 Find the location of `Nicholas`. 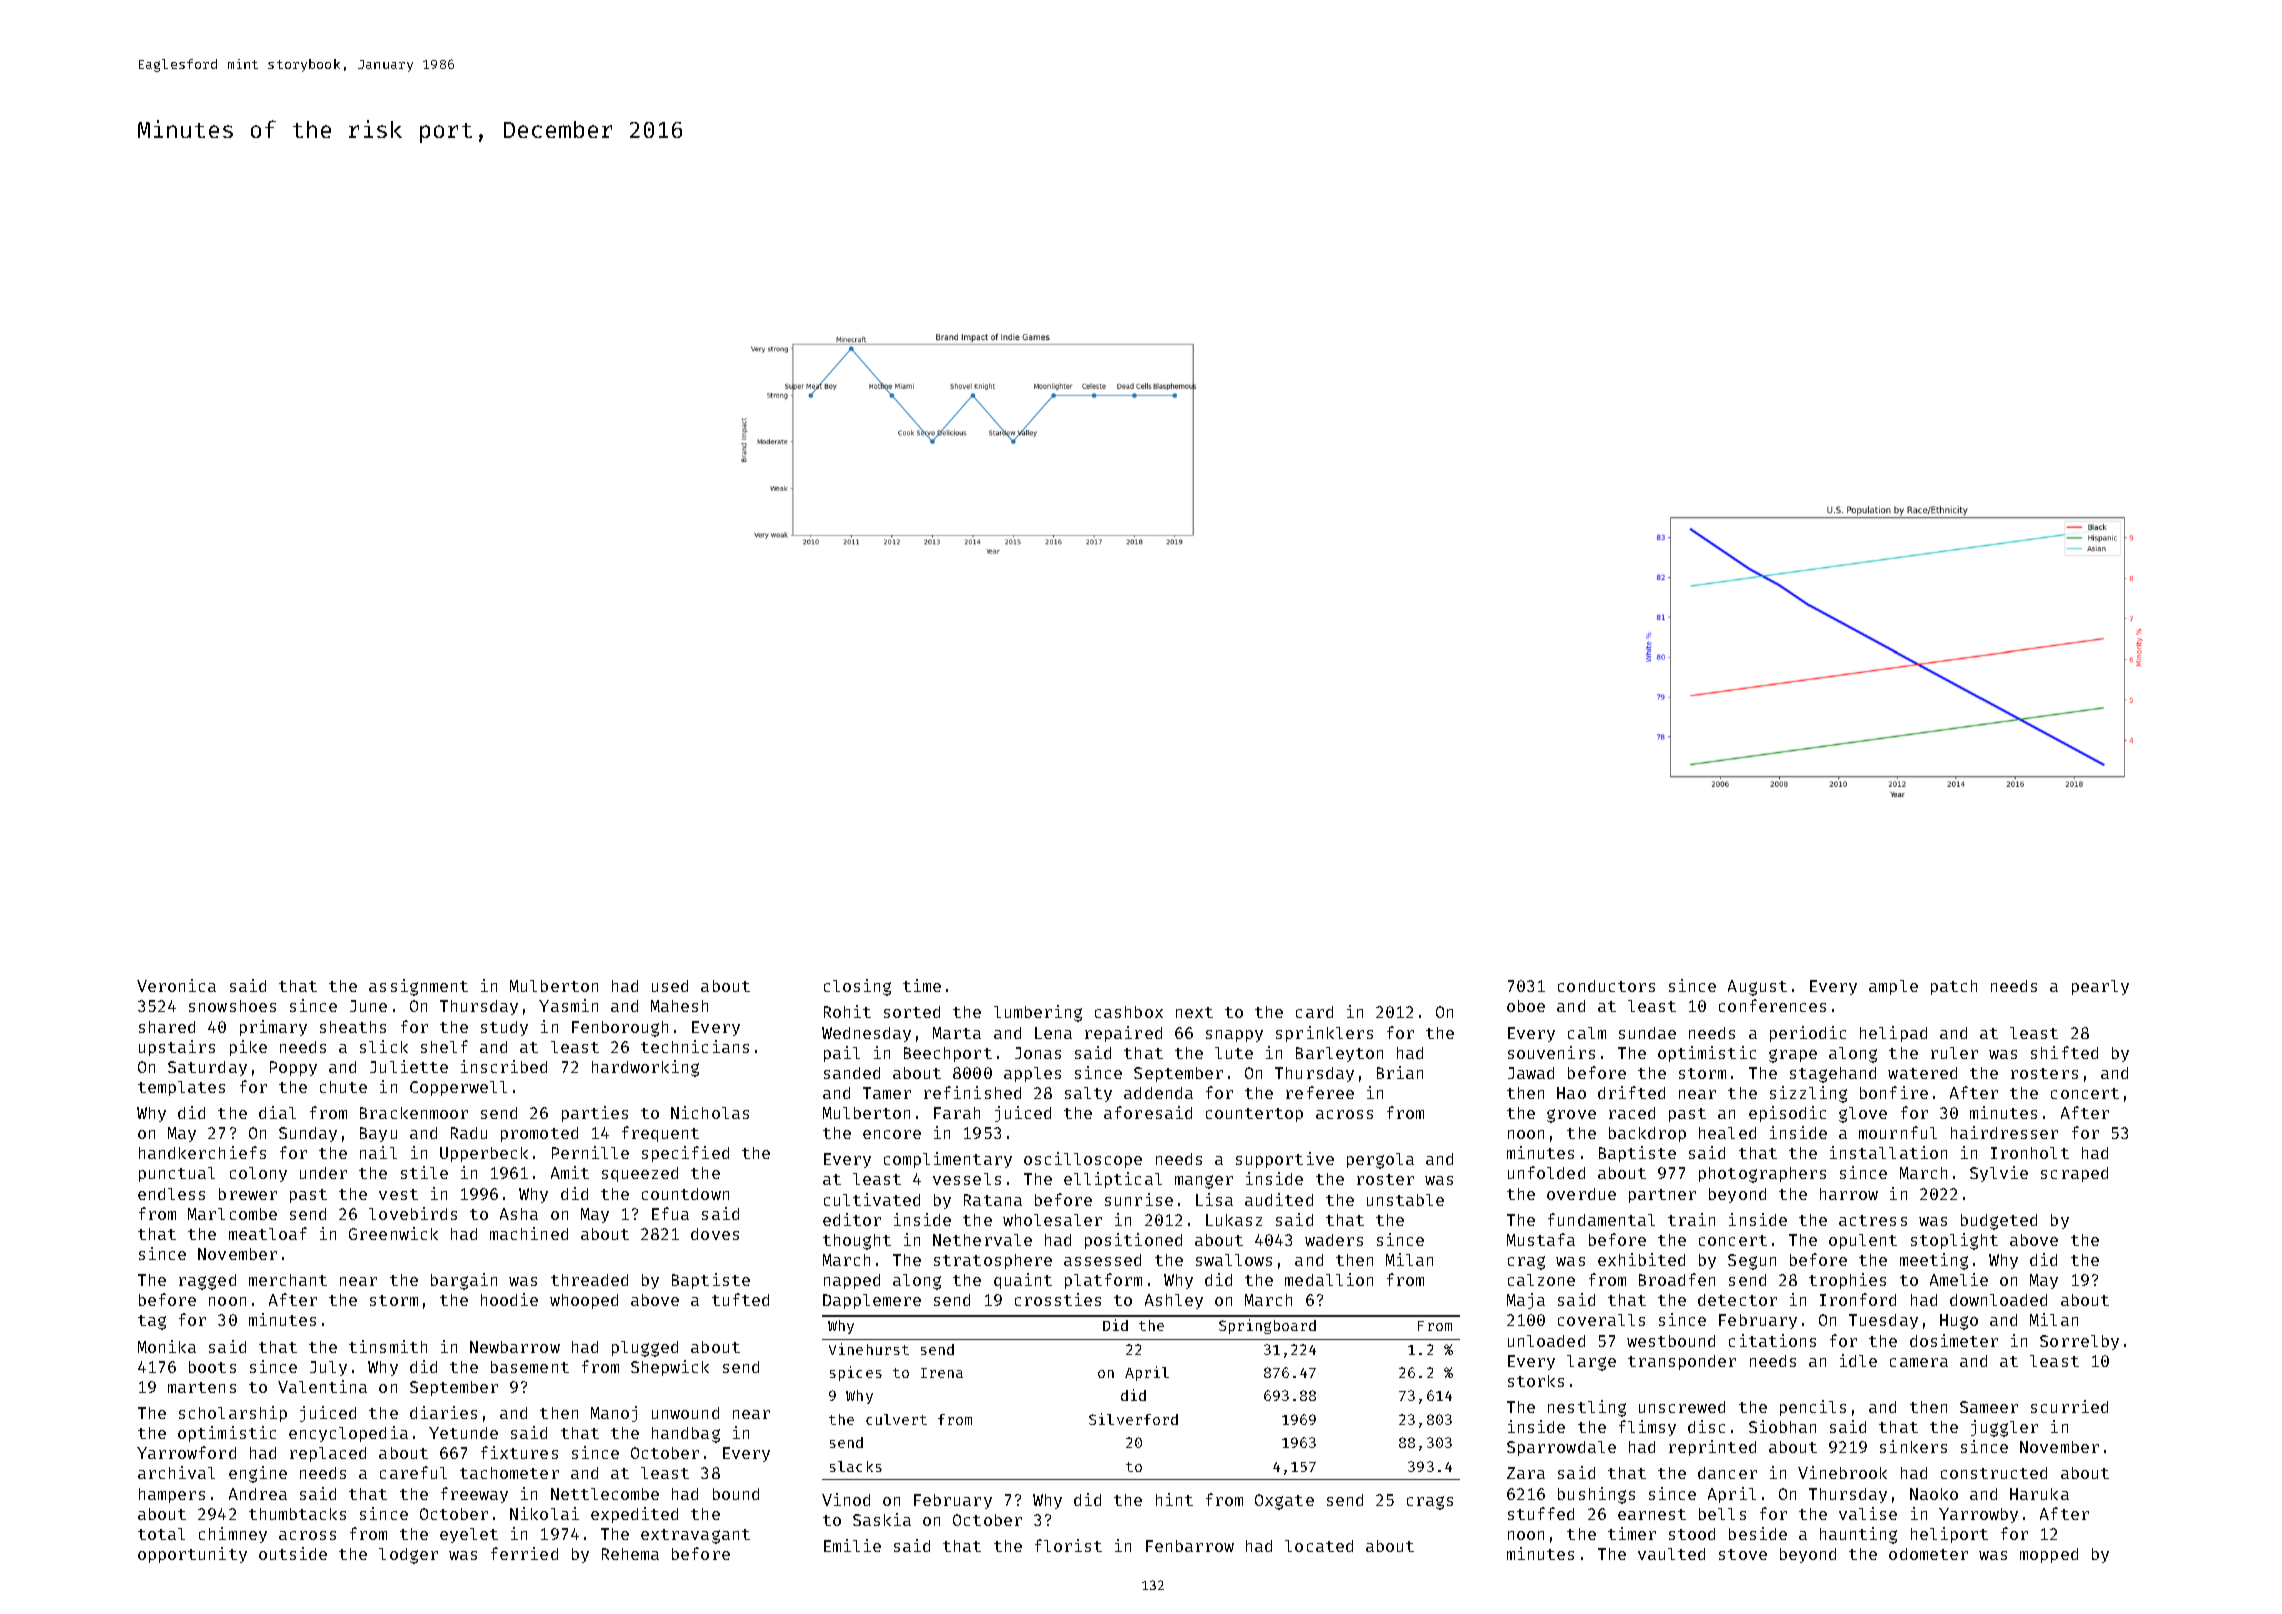

Nicholas is located at coordinates (710, 1112).
